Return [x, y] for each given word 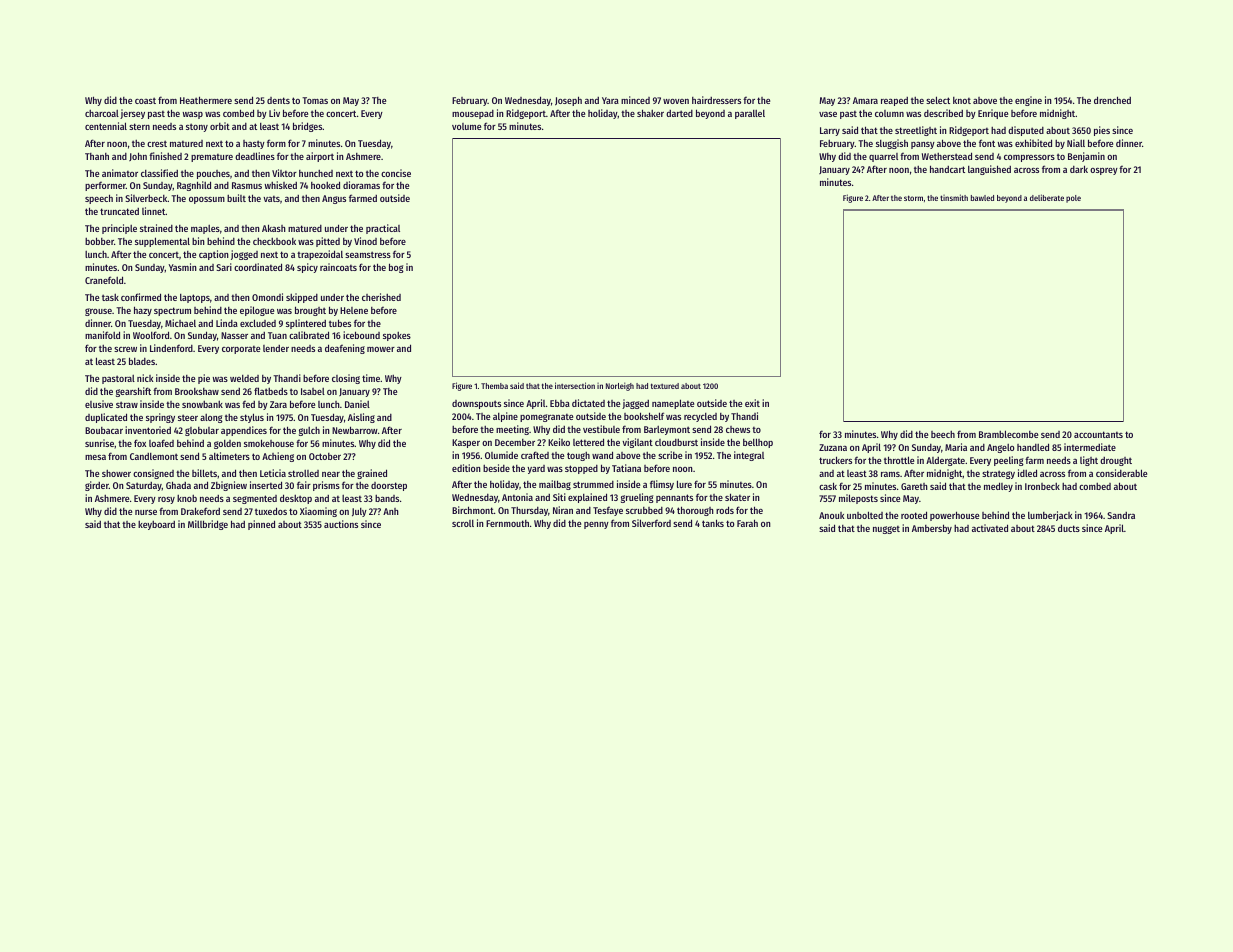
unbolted [865, 515]
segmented [255, 499]
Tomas [315, 100]
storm [913, 198]
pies [1102, 131]
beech [943, 434]
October [325, 456]
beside [496, 468]
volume [466, 126]
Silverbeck [146, 198]
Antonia [517, 497]
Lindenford [171, 348]
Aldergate [945, 461]
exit [752, 403]
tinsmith [954, 197]
